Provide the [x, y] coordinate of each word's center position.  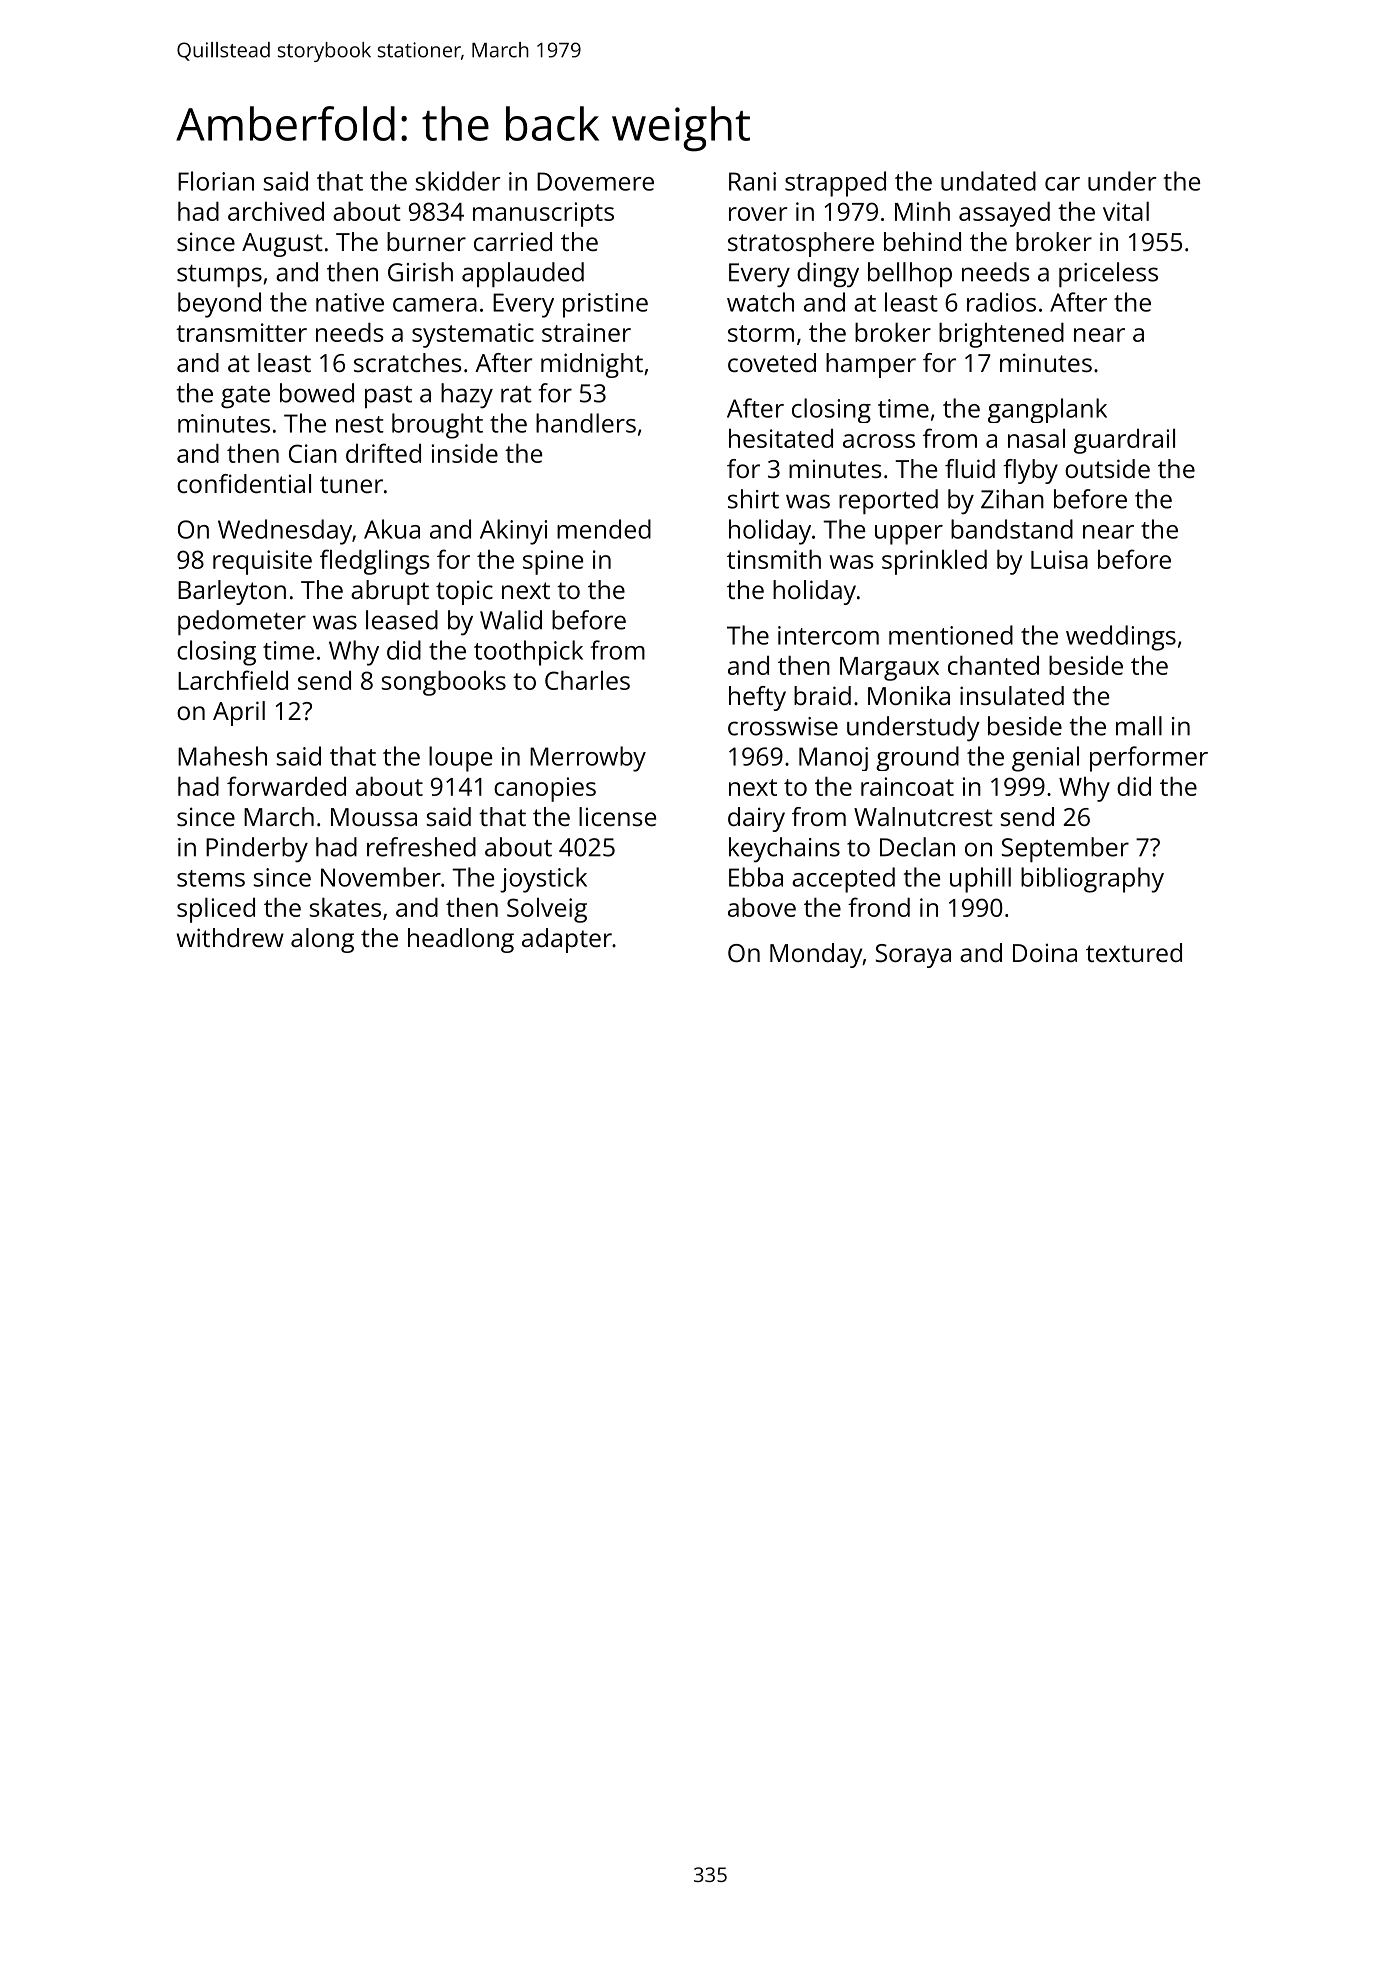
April [239, 713]
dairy [756, 819]
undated [988, 181]
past [388, 397]
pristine [605, 305]
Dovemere [595, 181]
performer [1149, 759]
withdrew [230, 937]
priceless [1108, 274]
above [762, 907]
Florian [216, 181]
